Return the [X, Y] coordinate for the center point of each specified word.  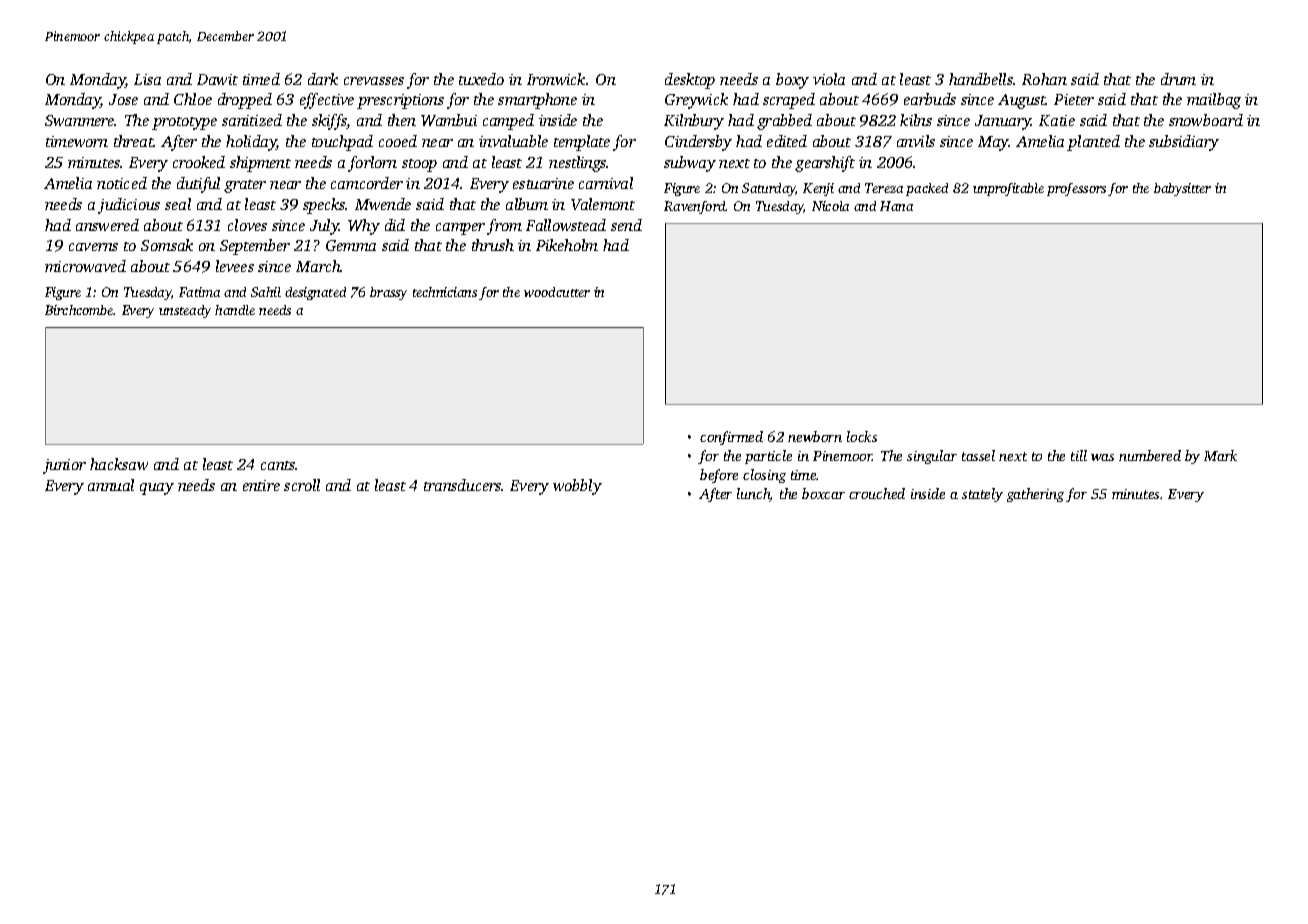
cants [278, 465]
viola [829, 79]
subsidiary [1184, 143]
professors [1076, 189]
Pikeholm [567, 245]
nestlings [578, 164]
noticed [122, 183]
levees [235, 266]
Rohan [1044, 79]
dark [323, 79]
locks [862, 436]
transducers [462, 485]
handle [235, 310]
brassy [388, 293]
